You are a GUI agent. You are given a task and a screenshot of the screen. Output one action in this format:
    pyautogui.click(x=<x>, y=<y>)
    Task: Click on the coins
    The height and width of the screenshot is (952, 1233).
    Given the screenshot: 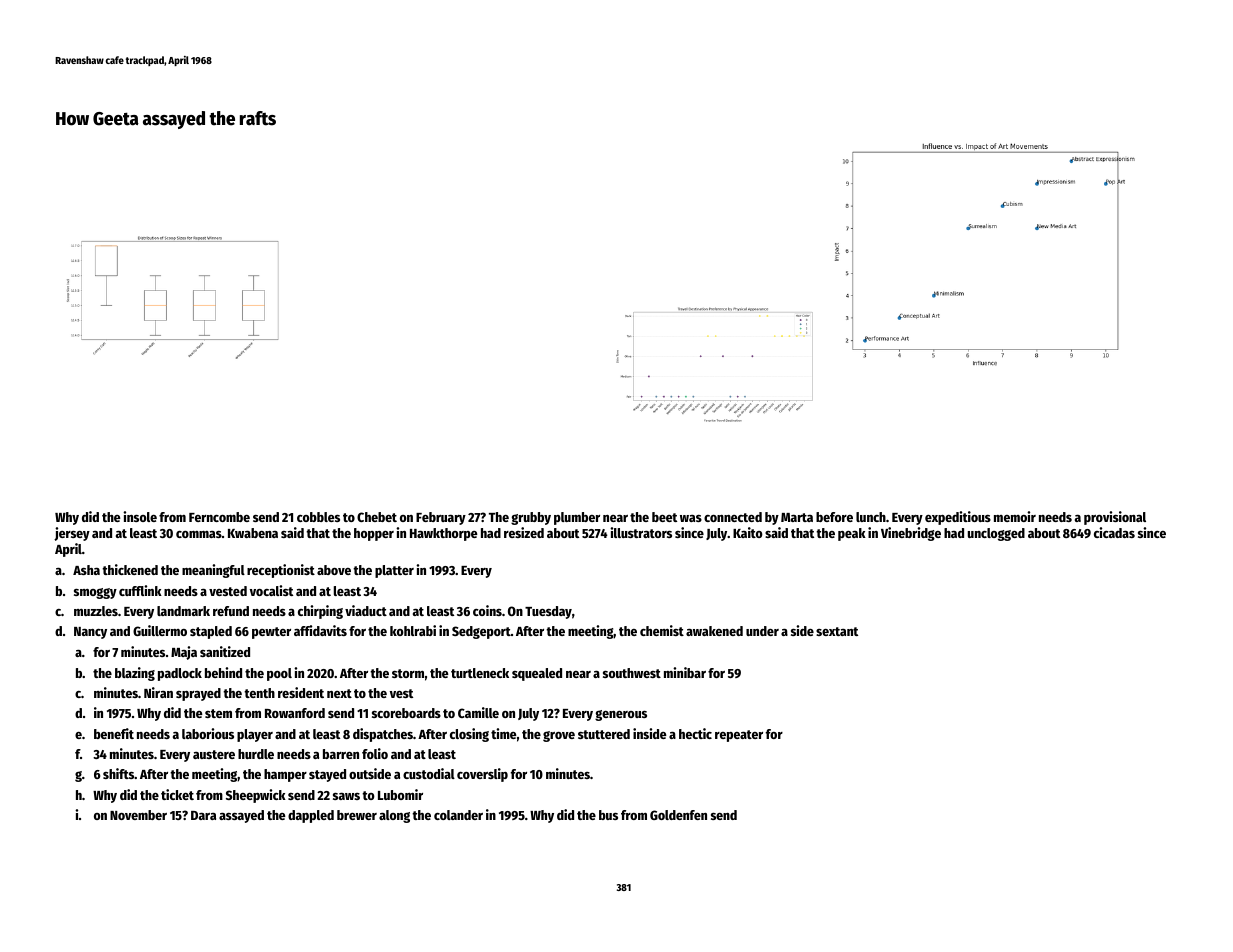 What is the action you would take?
    pyautogui.click(x=487, y=610)
